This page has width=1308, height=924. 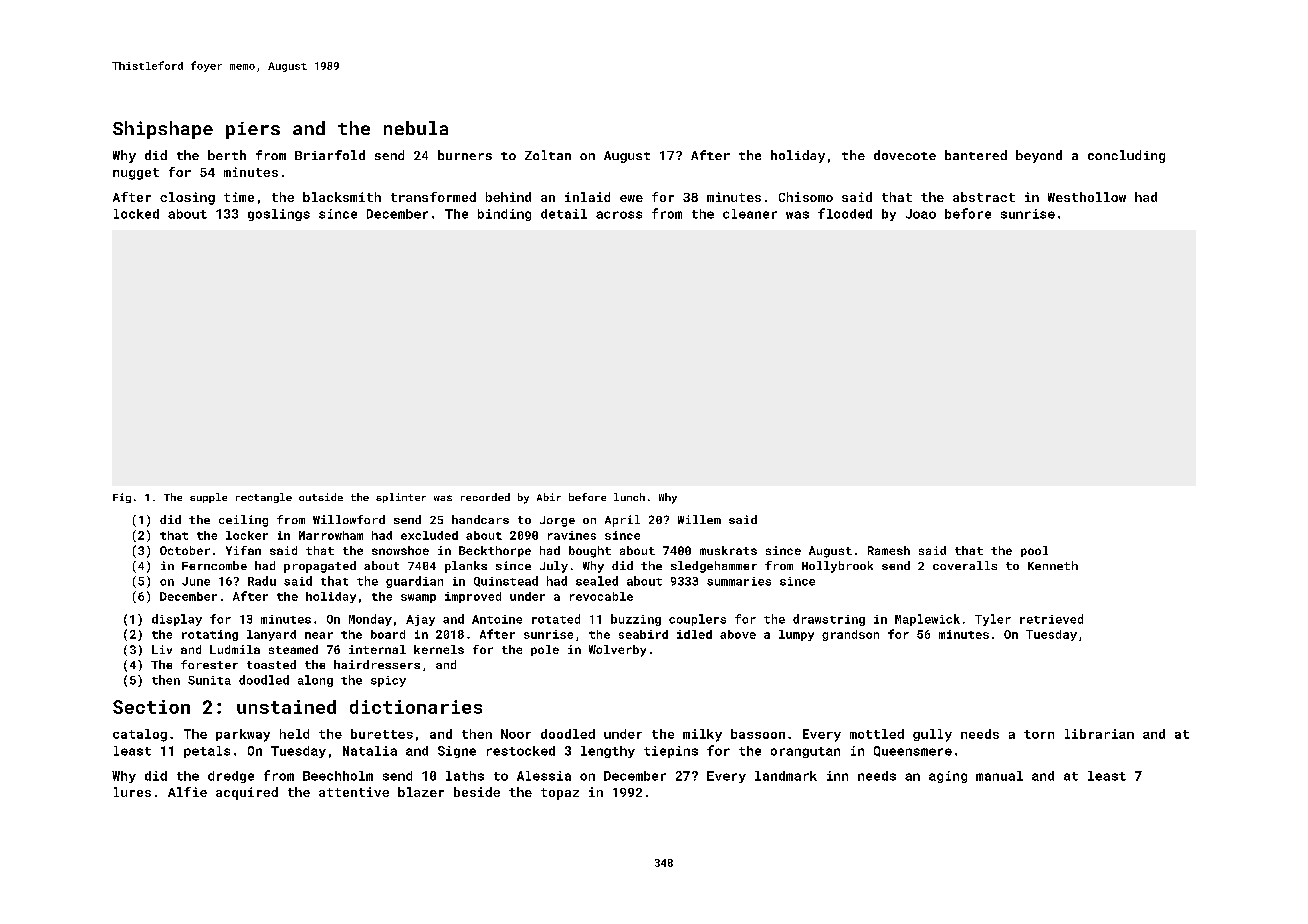 I want to click on cleaner, so click(x=750, y=214).
